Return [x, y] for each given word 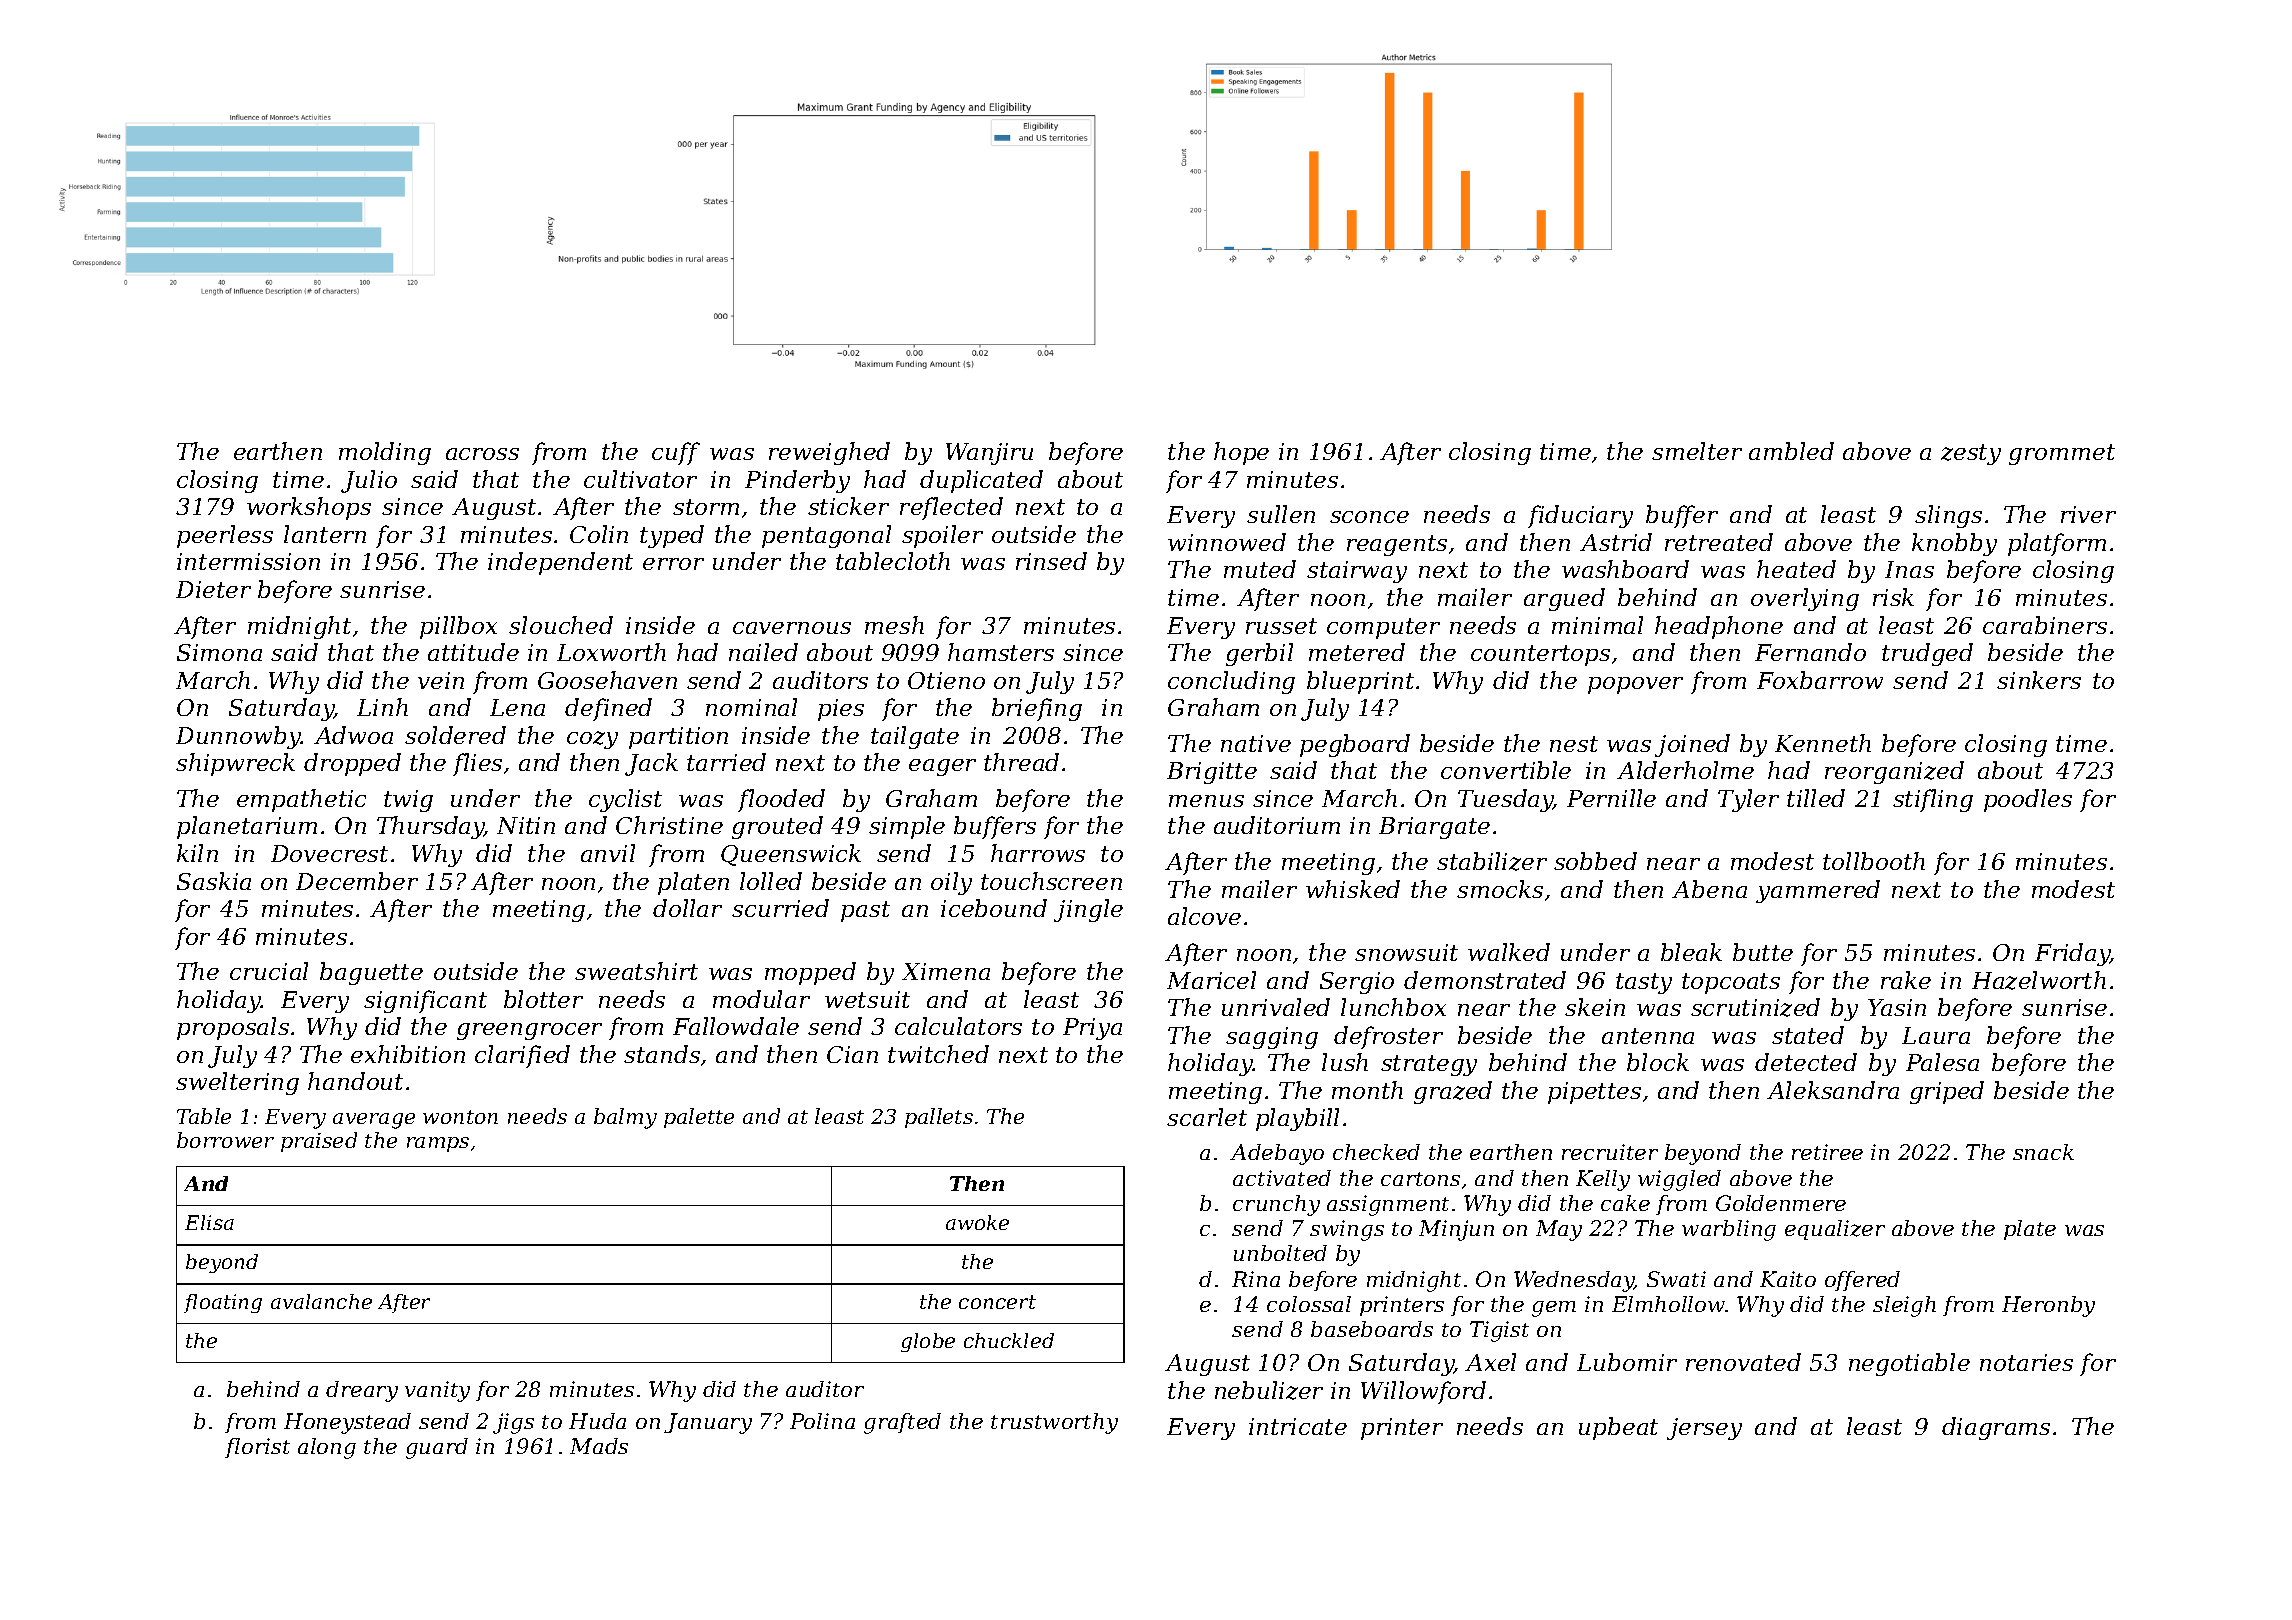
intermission [248, 561]
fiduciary [1580, 516]
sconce [1369, 517]
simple [907, 827]
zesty [1971, 454]
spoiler [942, 536]
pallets [939, 1118]
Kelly [1603, 1180]
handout [355, 1081]
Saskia [214, 881]
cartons [1420, 1179]
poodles [2028, 800]
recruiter [1610, 1152]
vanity [437, 1391]
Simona [219, 652]
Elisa [209, 1222]
